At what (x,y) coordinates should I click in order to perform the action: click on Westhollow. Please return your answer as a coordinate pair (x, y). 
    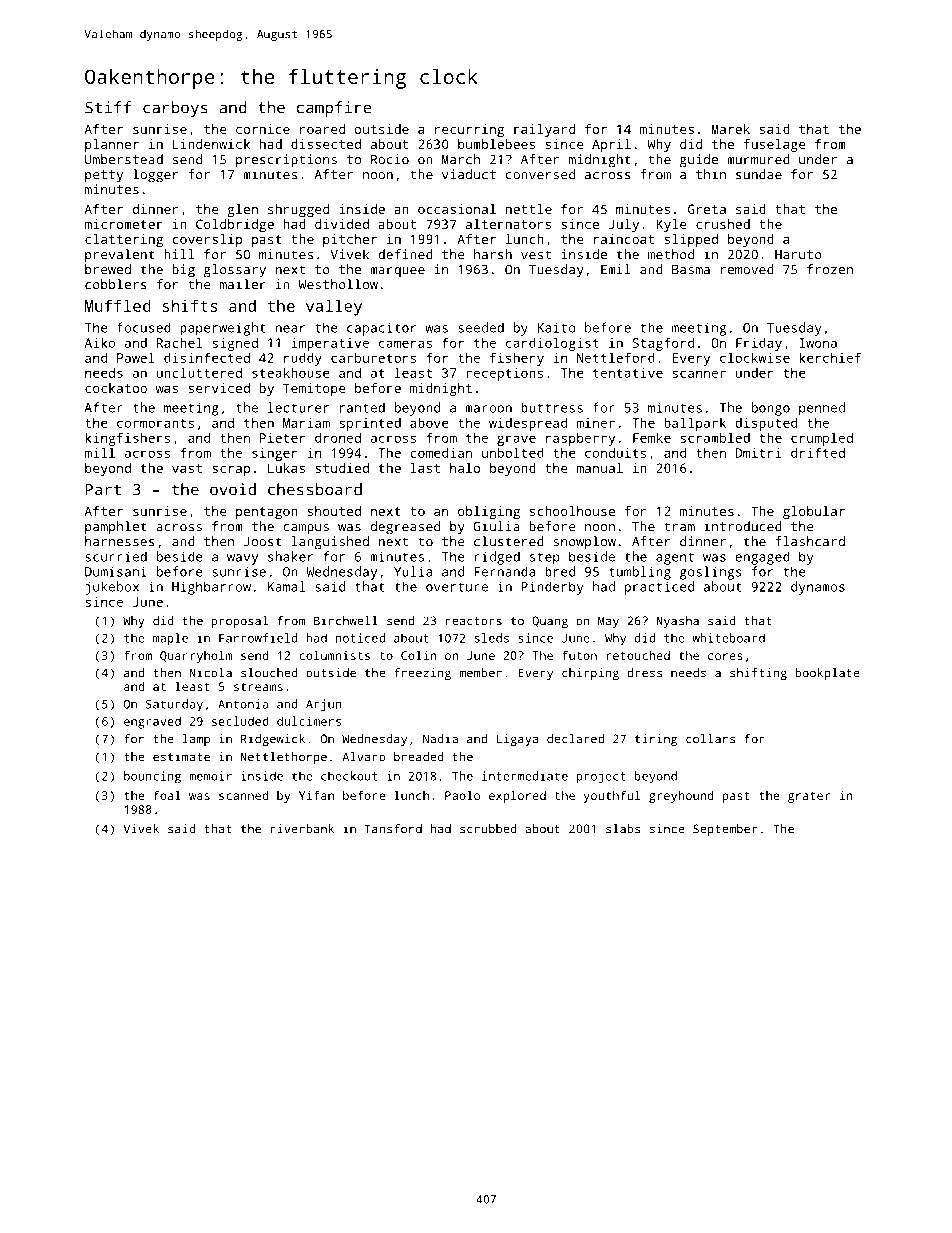
    Looking at the image, I should click on (338, 284).
